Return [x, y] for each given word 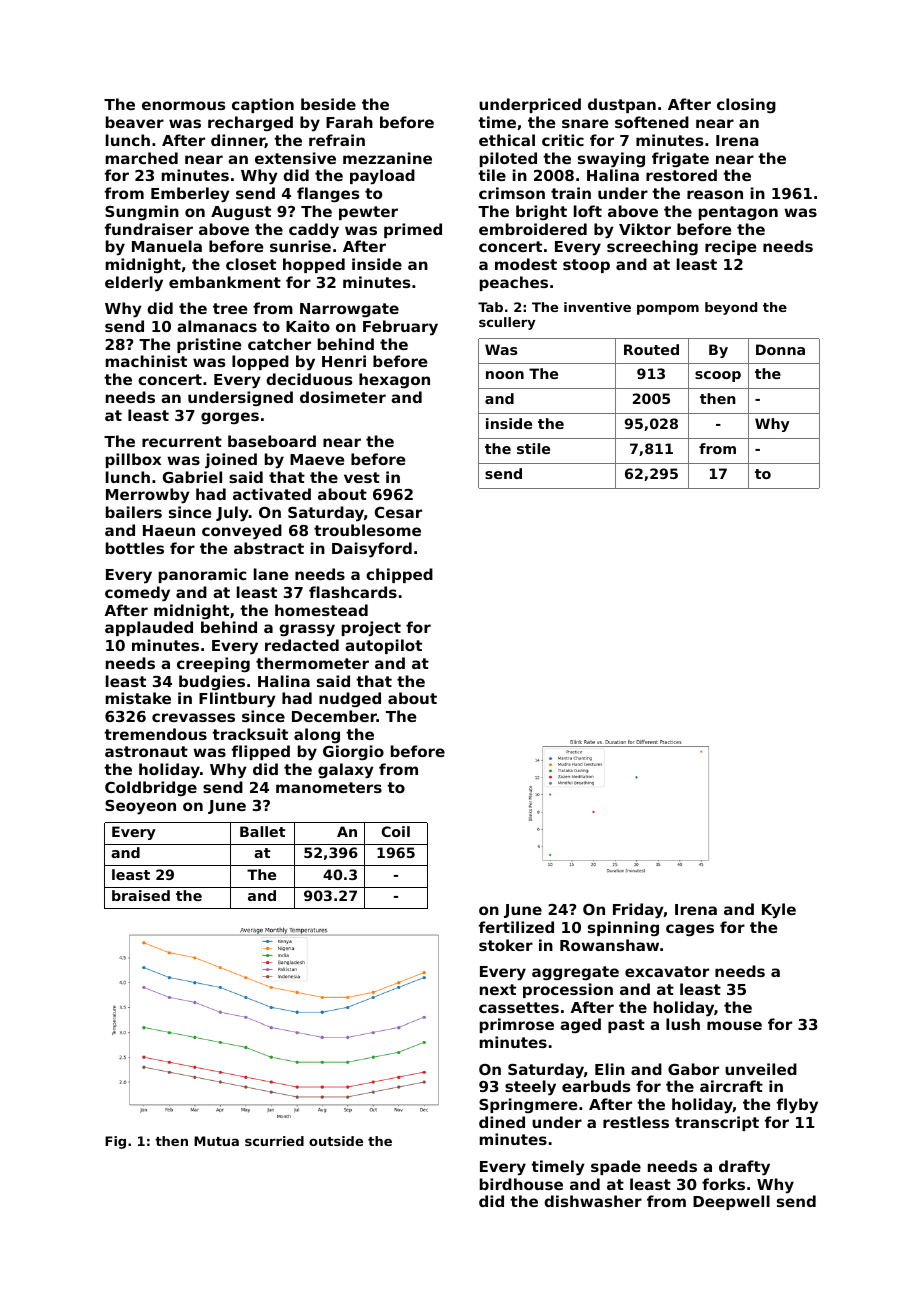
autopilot [383, 646]
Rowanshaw [609, 945]
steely [530, 1088]
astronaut [146, 751]
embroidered [533, 229]
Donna [780, 349]
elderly [134, 284]
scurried [274, 1141]
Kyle [779, 911]
